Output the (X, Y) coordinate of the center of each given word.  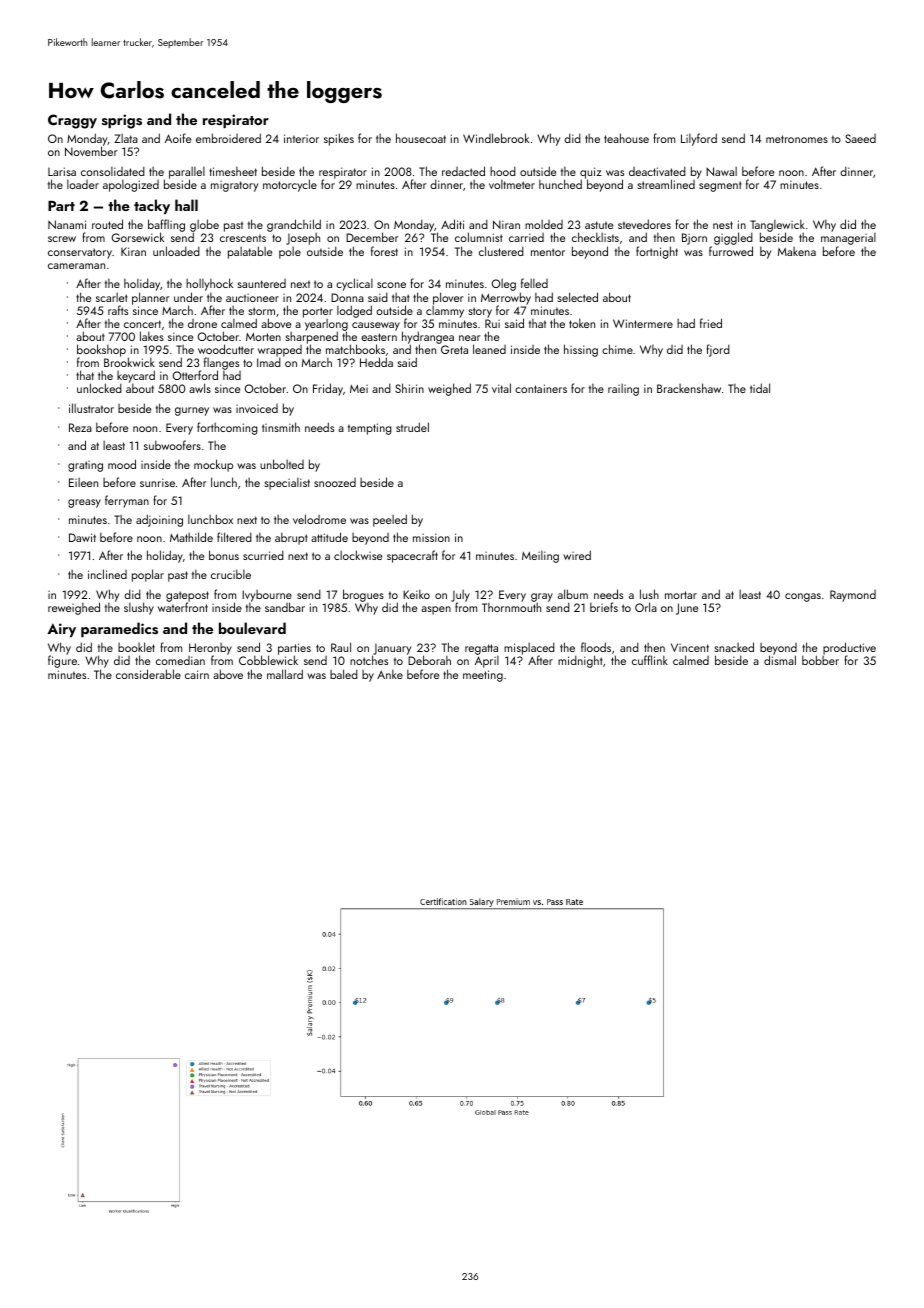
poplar (148, 575)
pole (290, 253)
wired (577, 555)
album (573, 594)
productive (849, 649)
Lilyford (699, 139)
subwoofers (172, 445)
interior (301, 138)
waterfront (183, 607)
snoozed (335, 482)
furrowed (731, 251)
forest (384, 251)
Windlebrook (496, 138)
